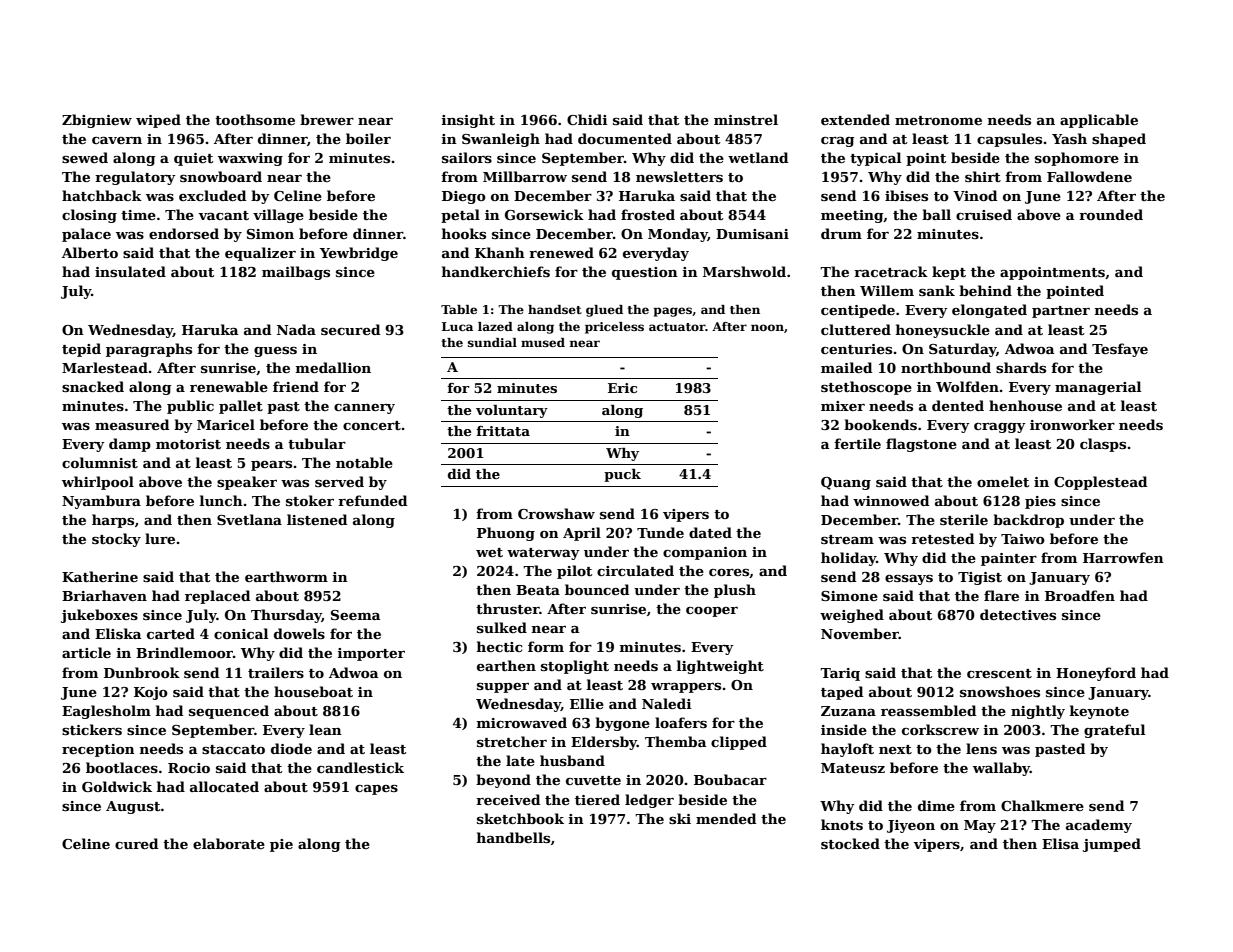 This screenshot has width=1233, height=952. What do you see at coordinates (597, 589) in the screenshot?
I see `bounced` at bounding box center [597, 589].
